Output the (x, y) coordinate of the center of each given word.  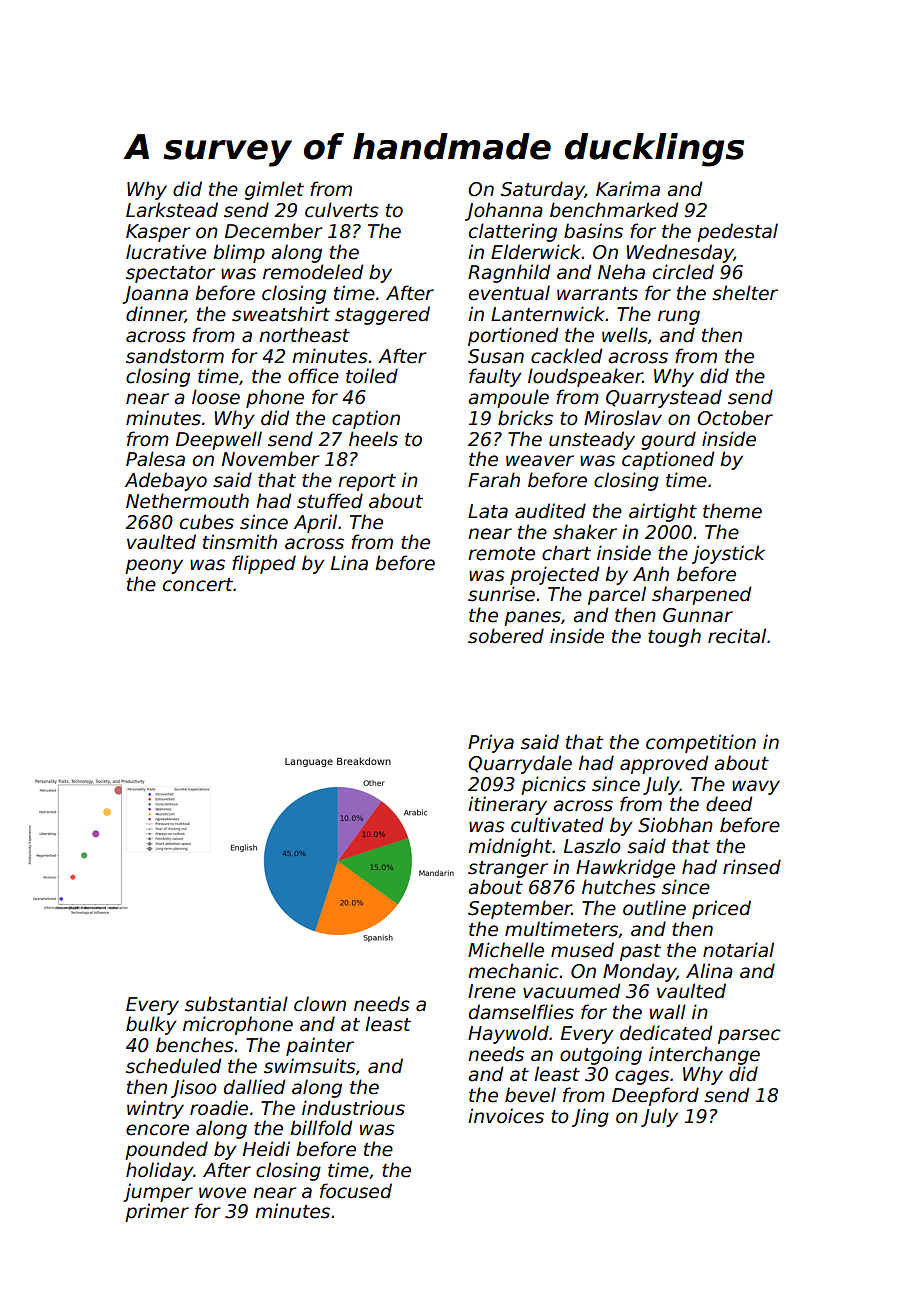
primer (157, 1212)
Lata (488, 511)
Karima (628, 189)
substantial (236, 1004)
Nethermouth (187, 501)
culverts (342, 210)
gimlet (274, 190)
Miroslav (623, 418)
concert (198, 585)
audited (550, 511)
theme (732, 511)
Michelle (506, 950)
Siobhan (675, 825)
